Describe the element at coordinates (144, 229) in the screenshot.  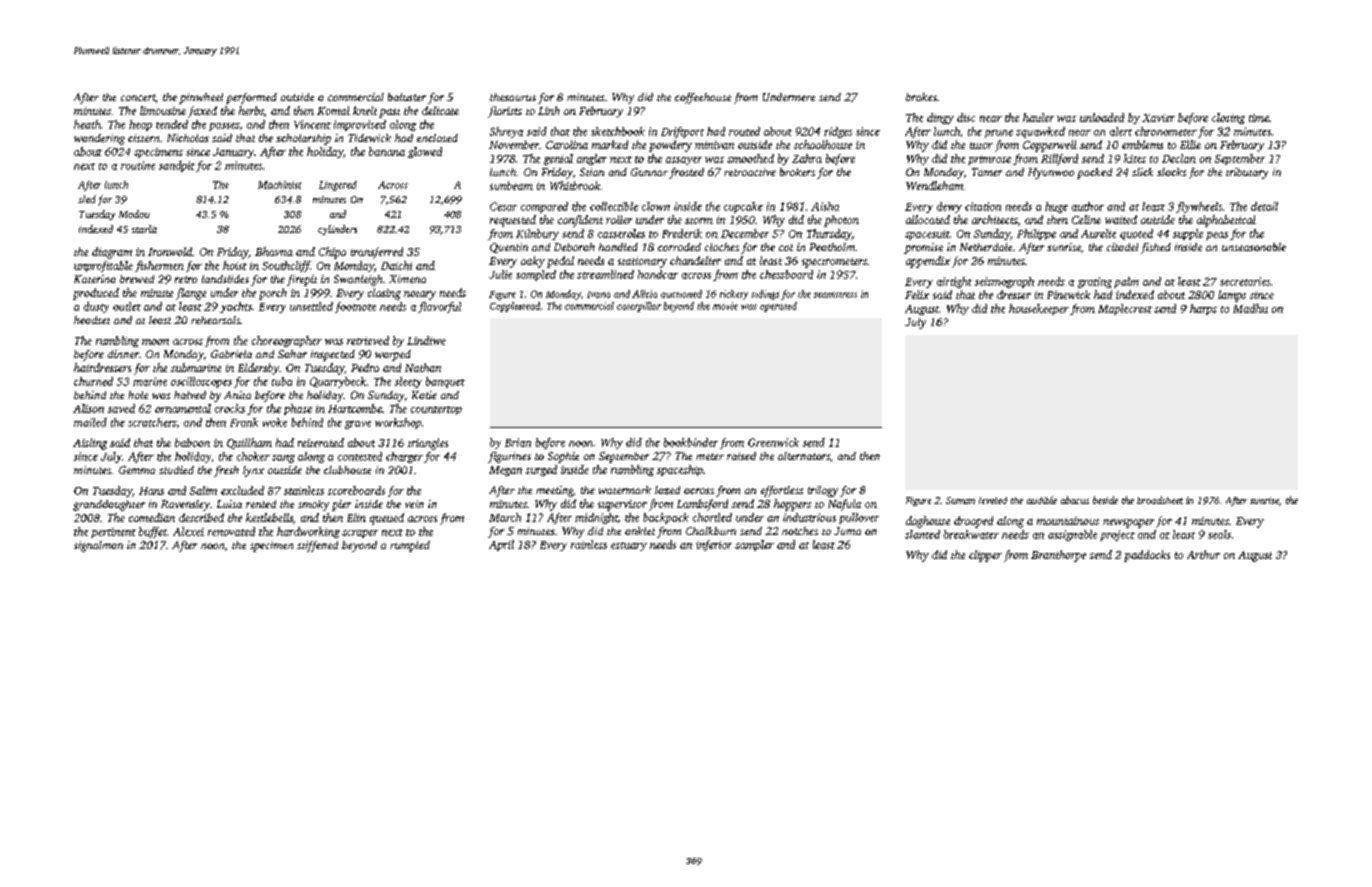
I see `starlit` at that location.
